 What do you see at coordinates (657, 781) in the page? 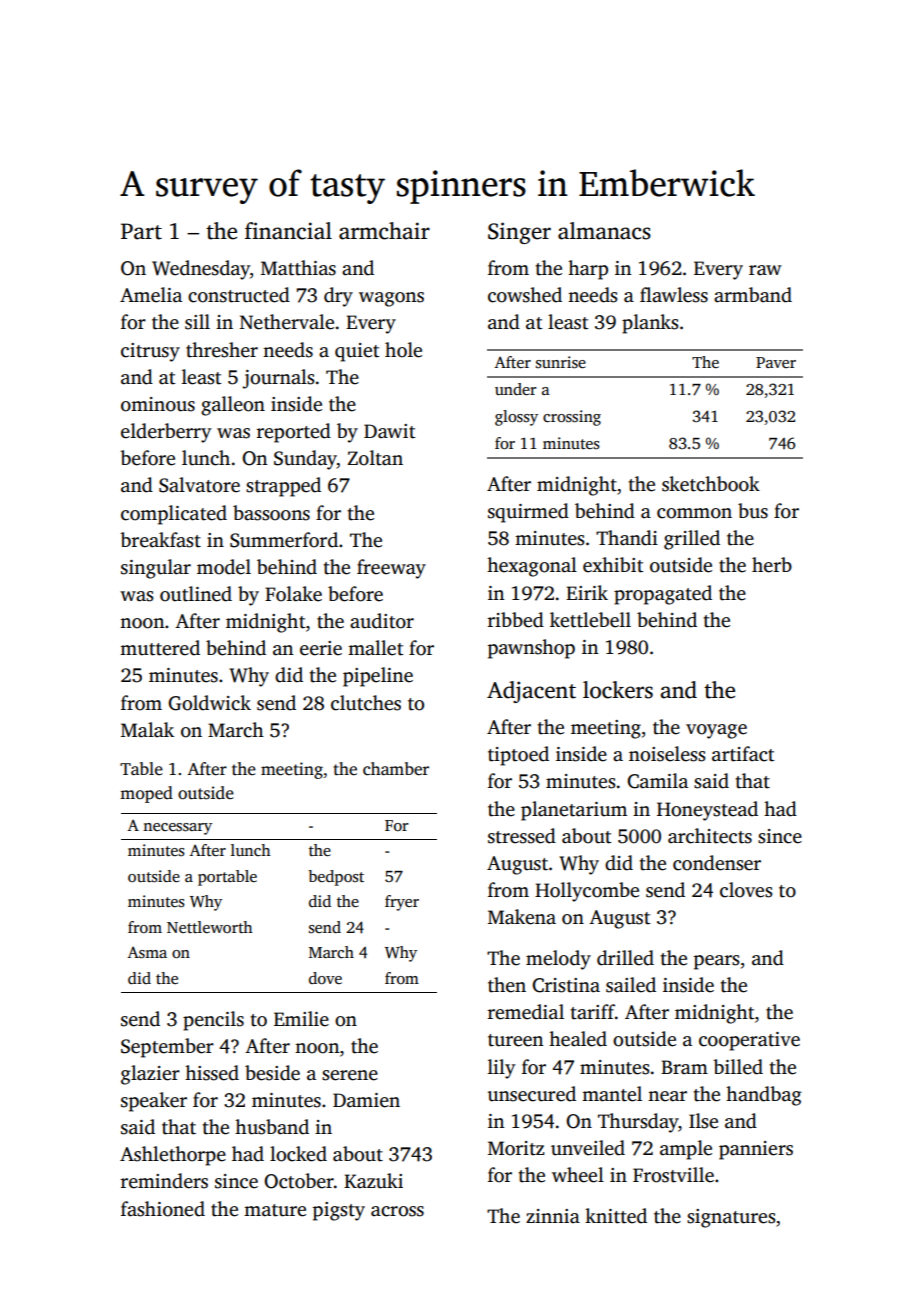
I see `Camila` at bounding box center [657, 781].
